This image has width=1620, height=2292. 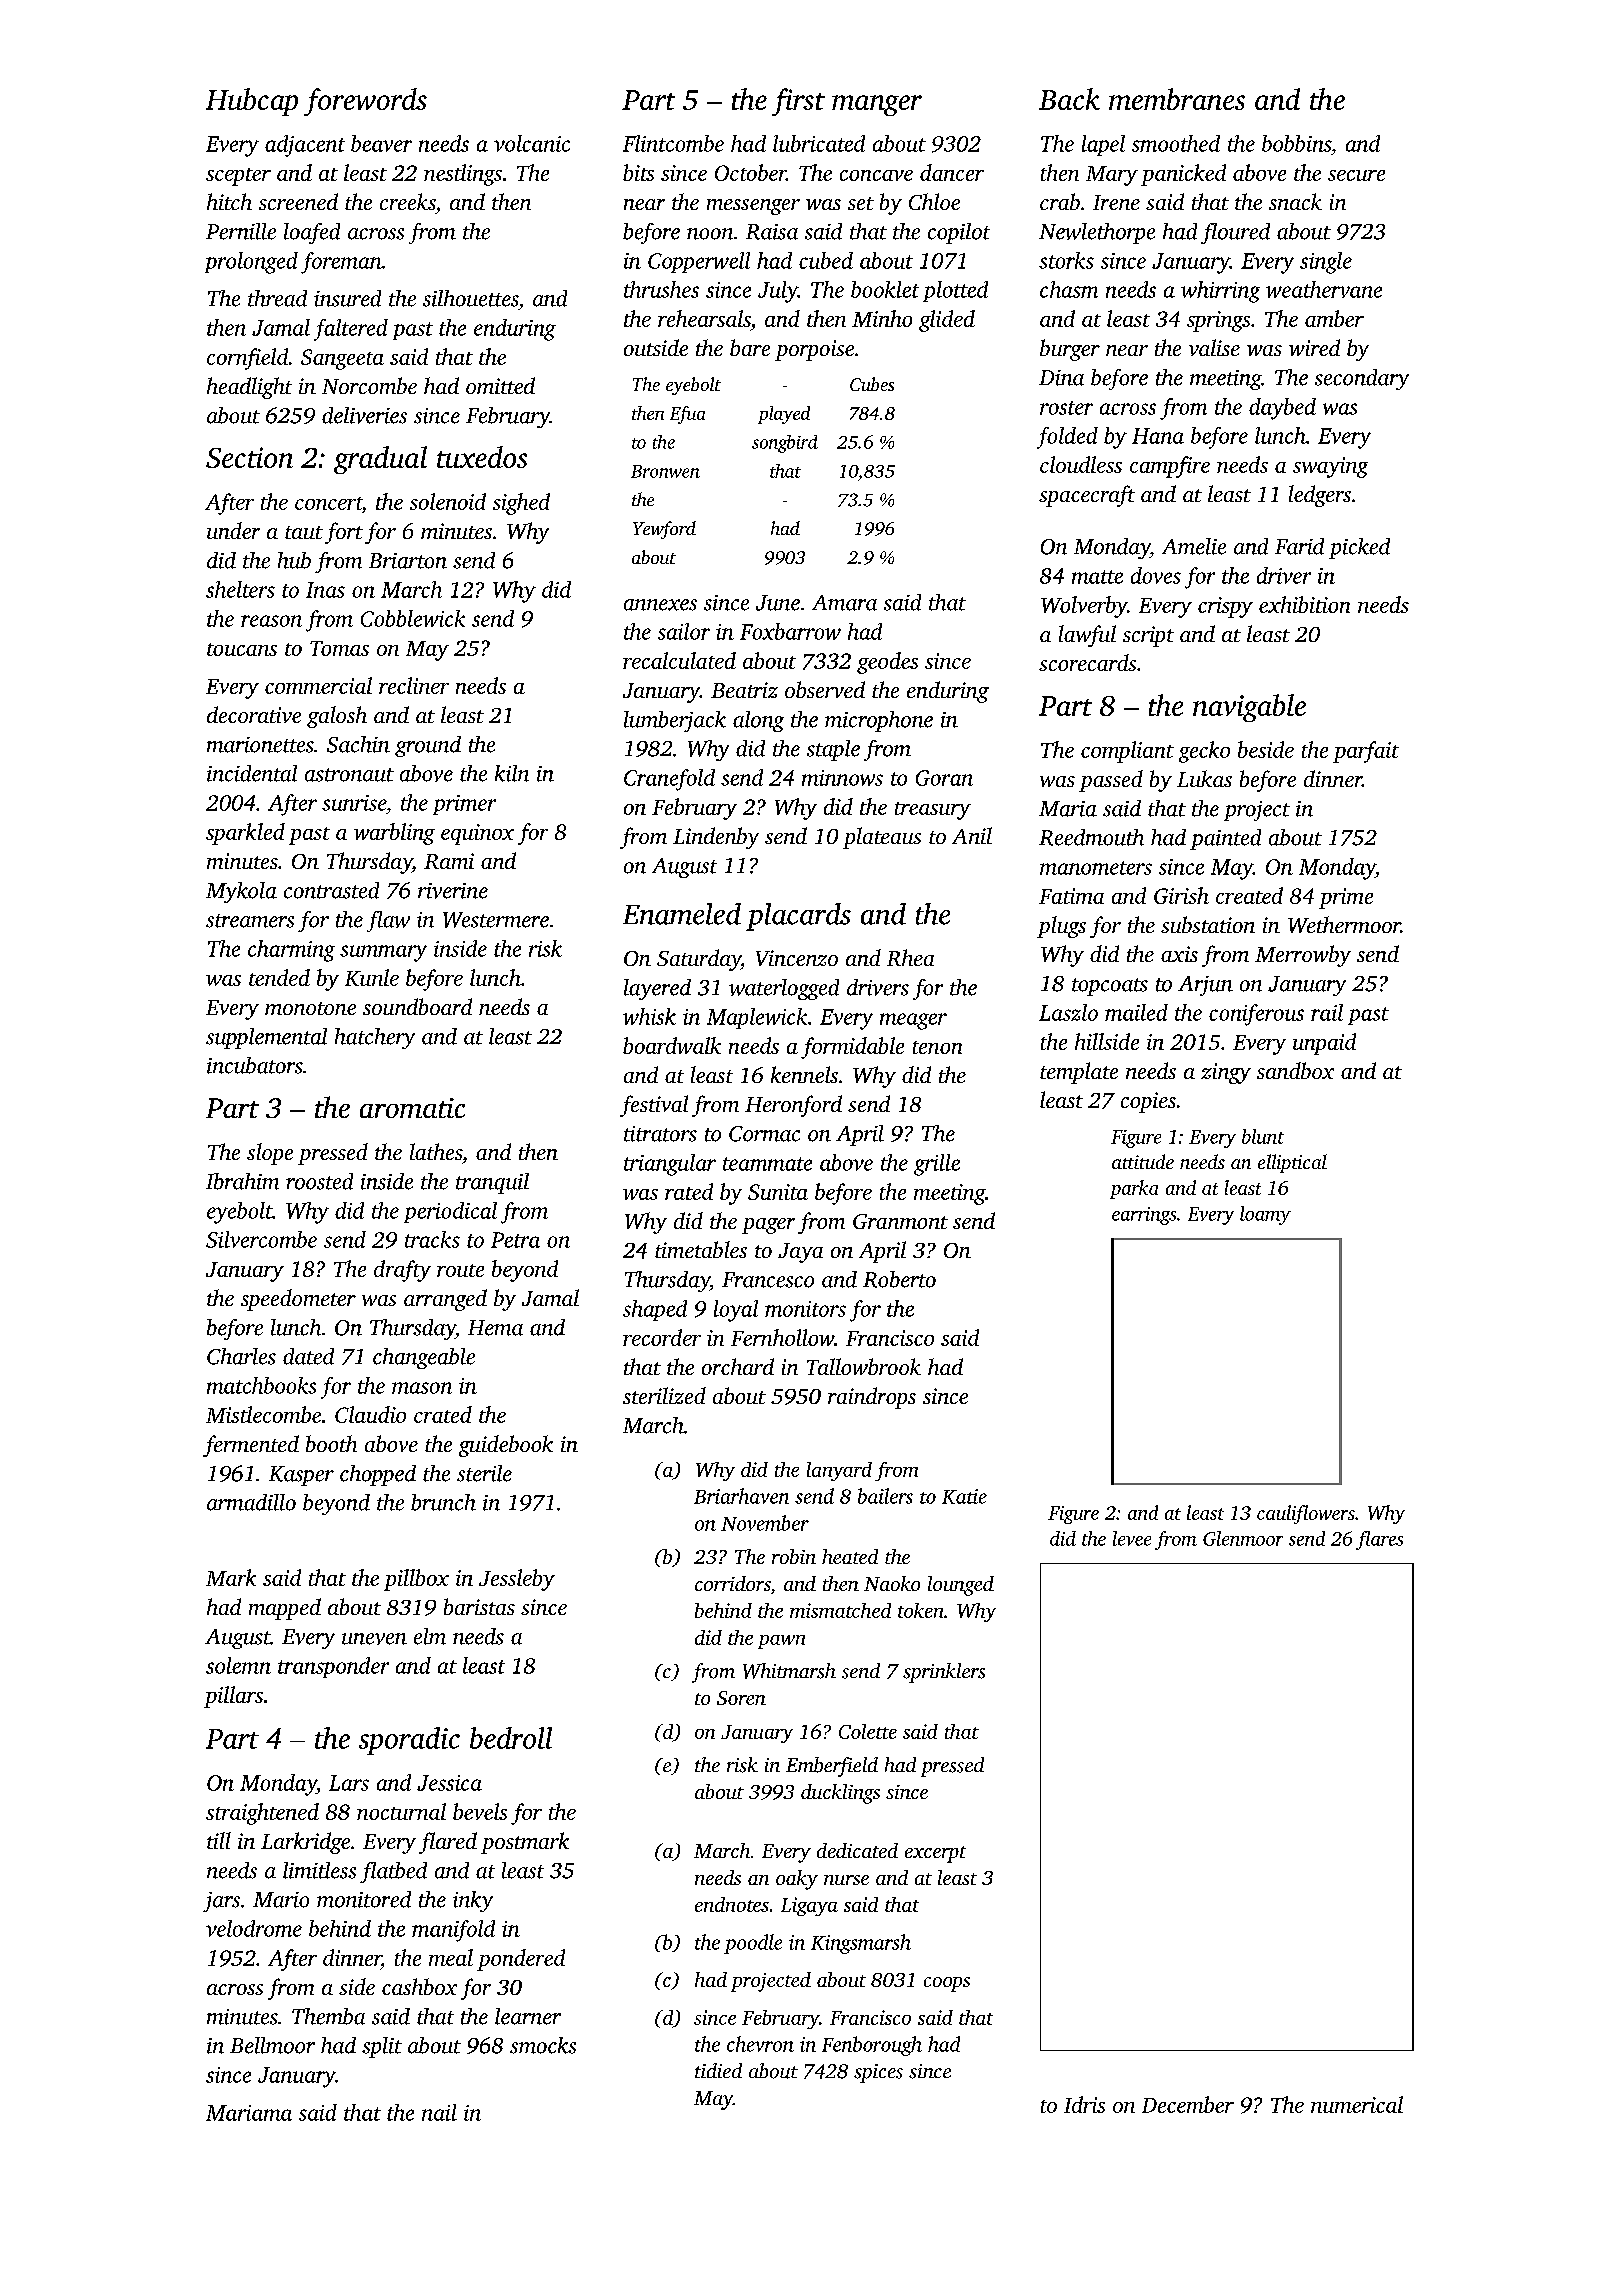 What do you see at coordinates (414, 685) in the image?
I see `recliner` at bounding box center [414, 685].
